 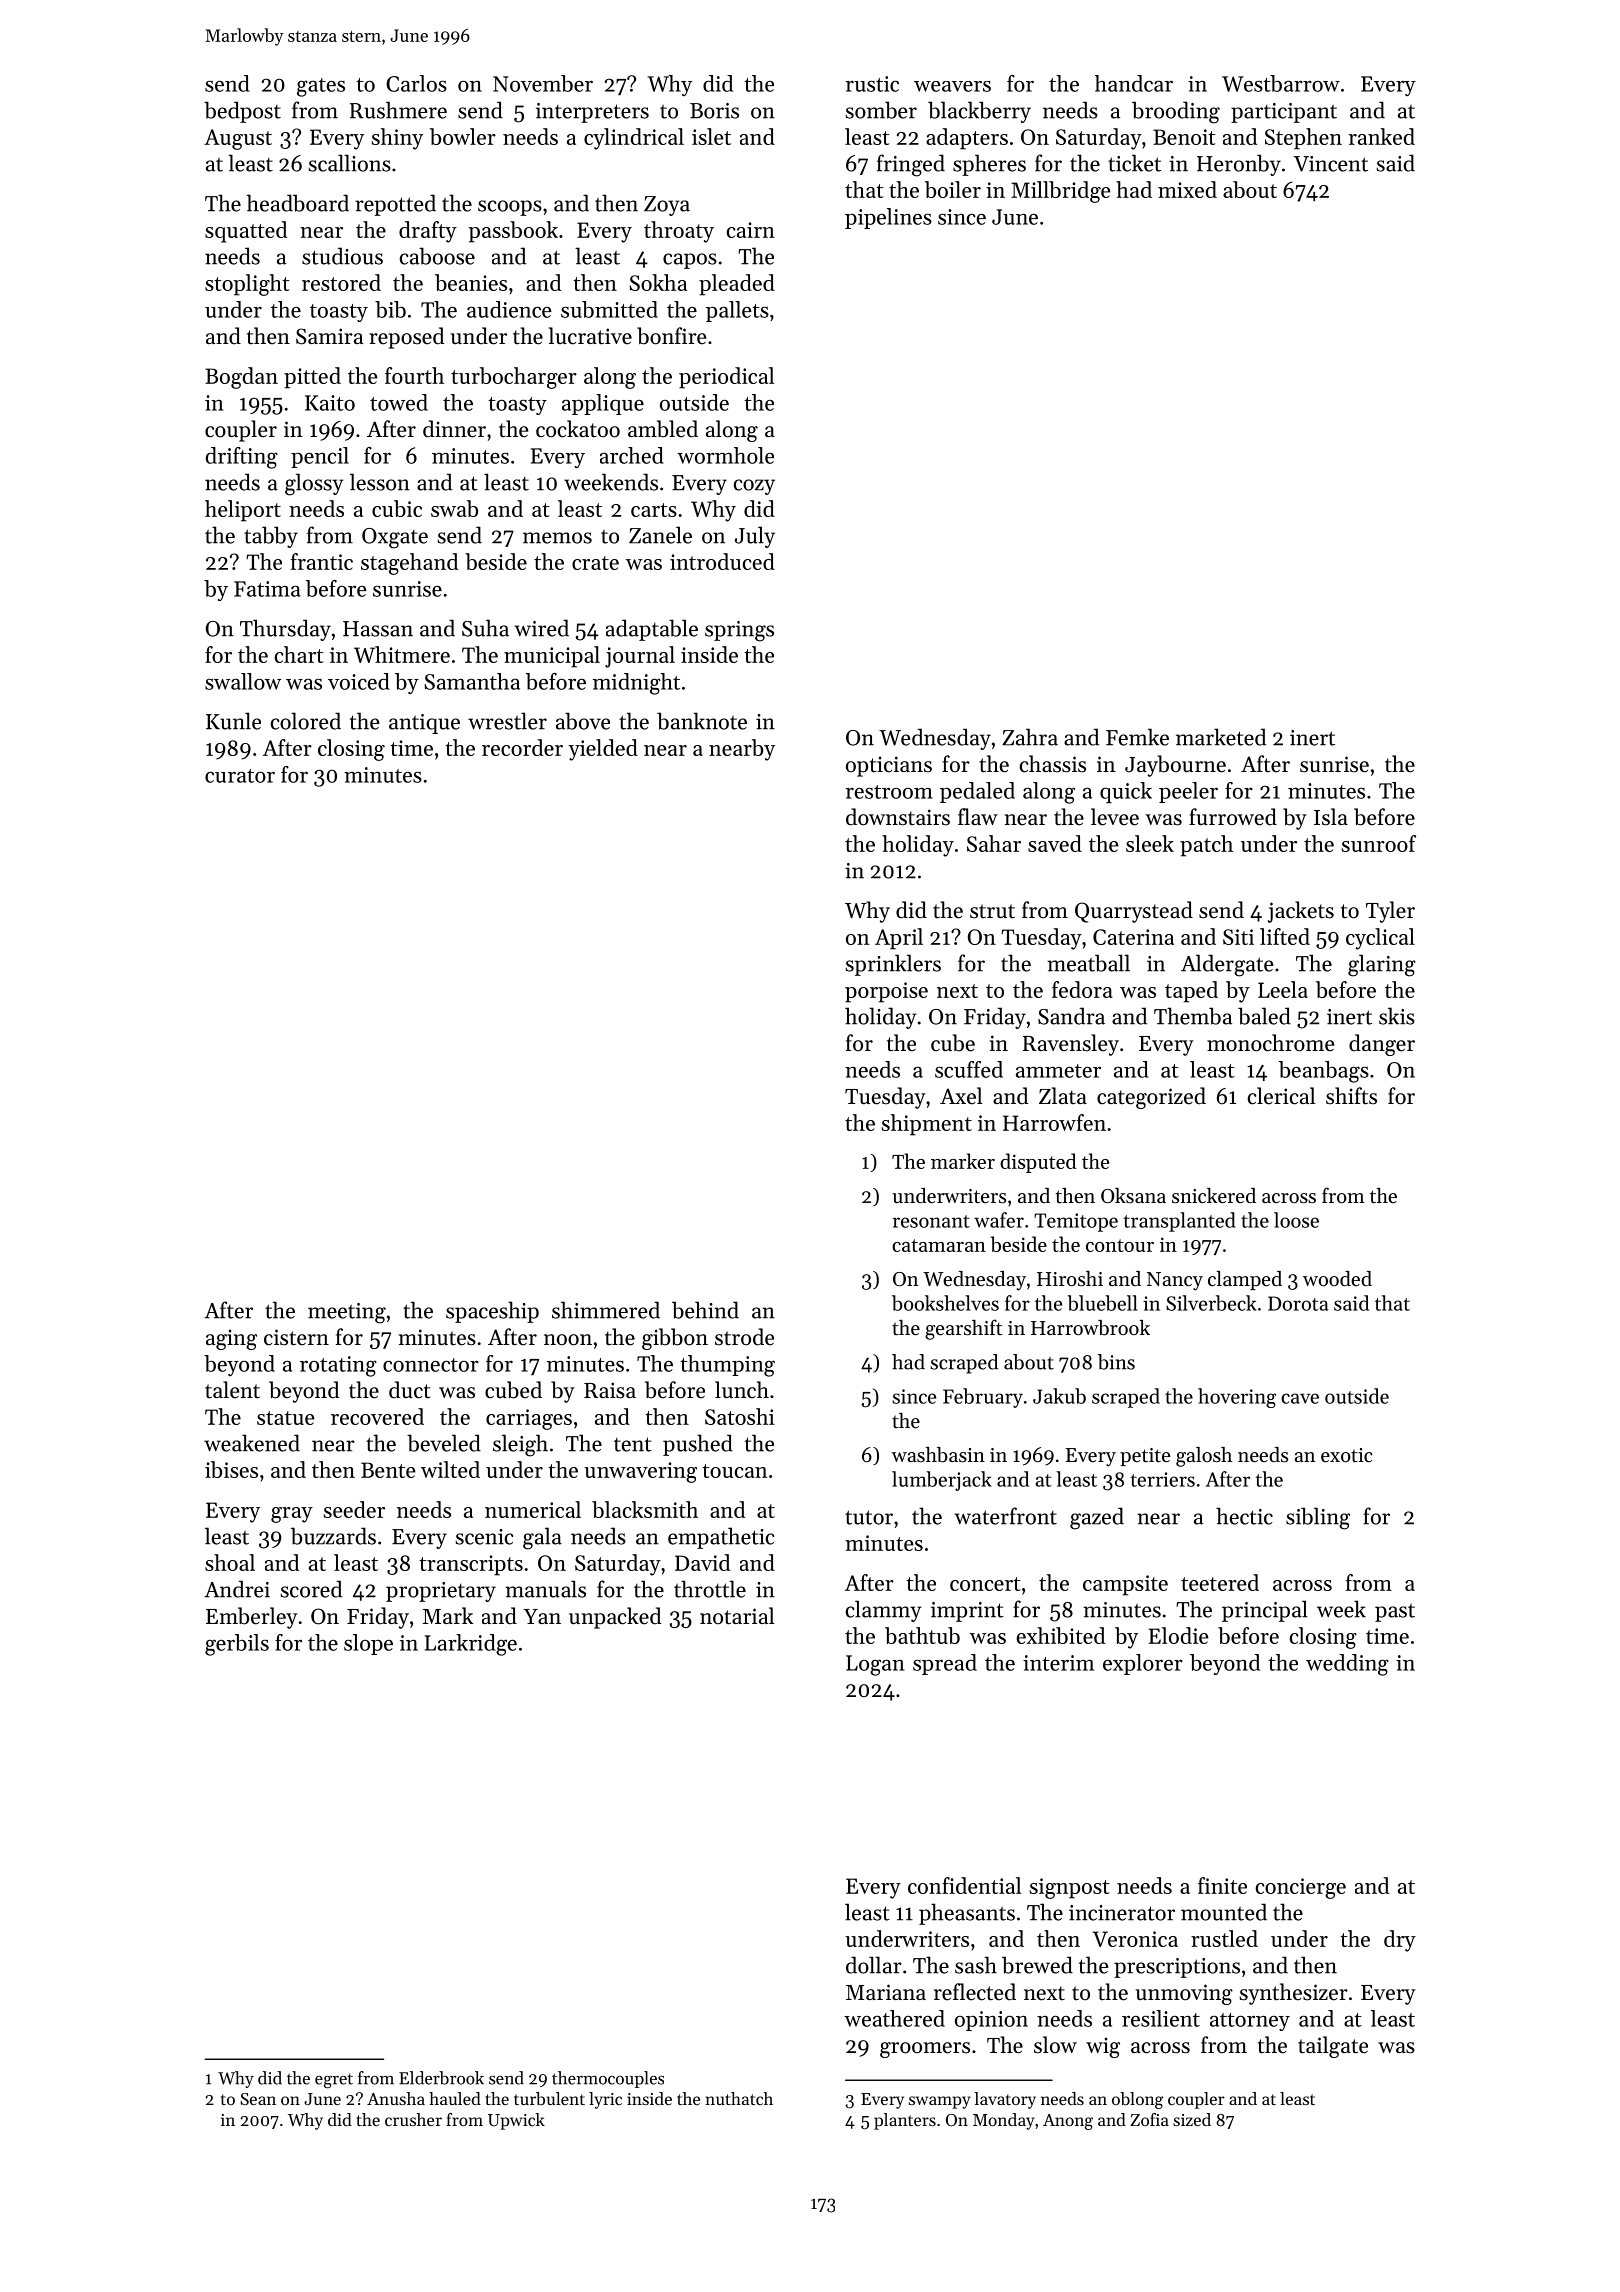 I want to click on egret, so click(x=334, y=2081).
